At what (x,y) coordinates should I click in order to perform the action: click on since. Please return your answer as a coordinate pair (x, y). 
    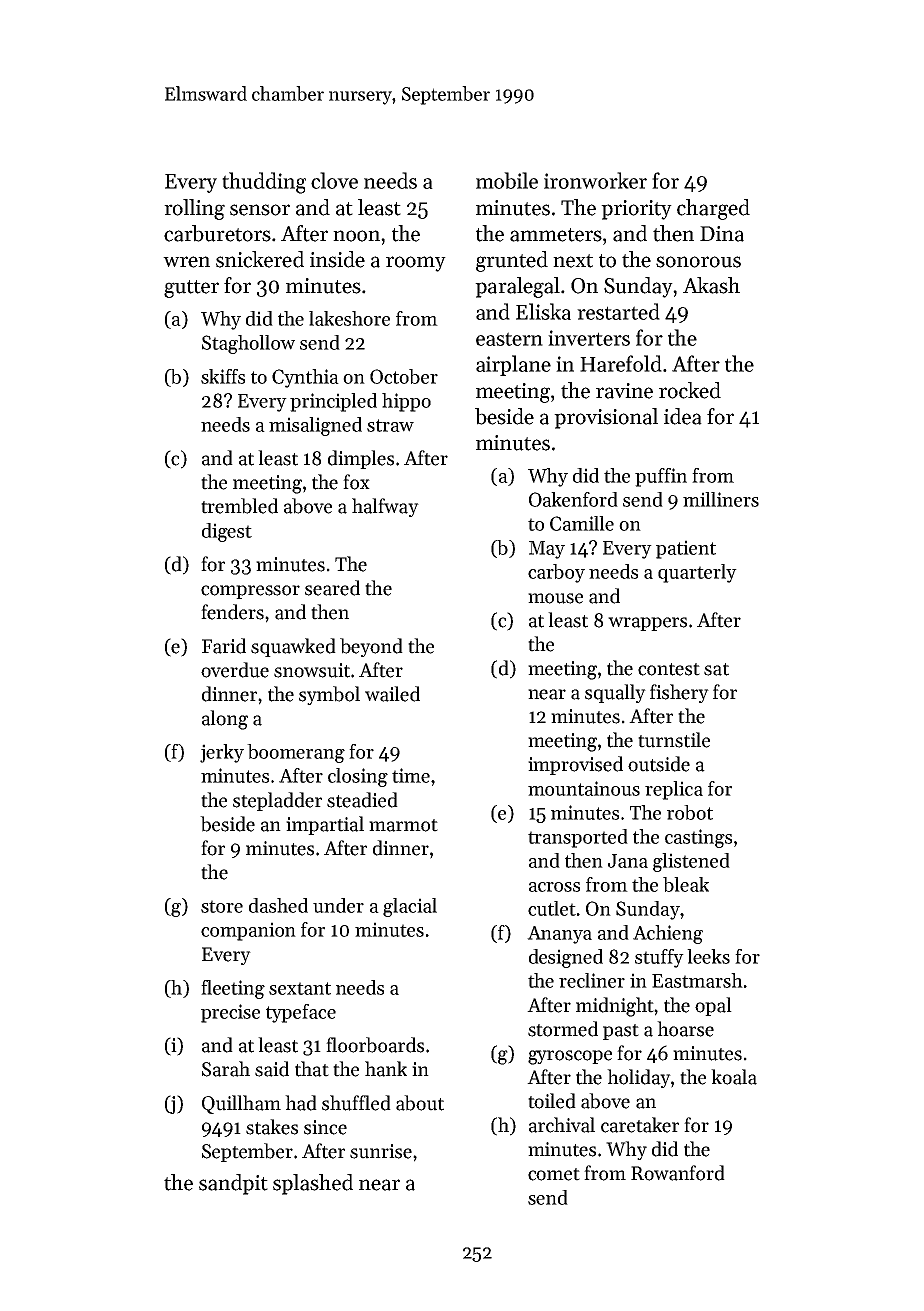
    Looking at the image, I should click on (325, 1127).
